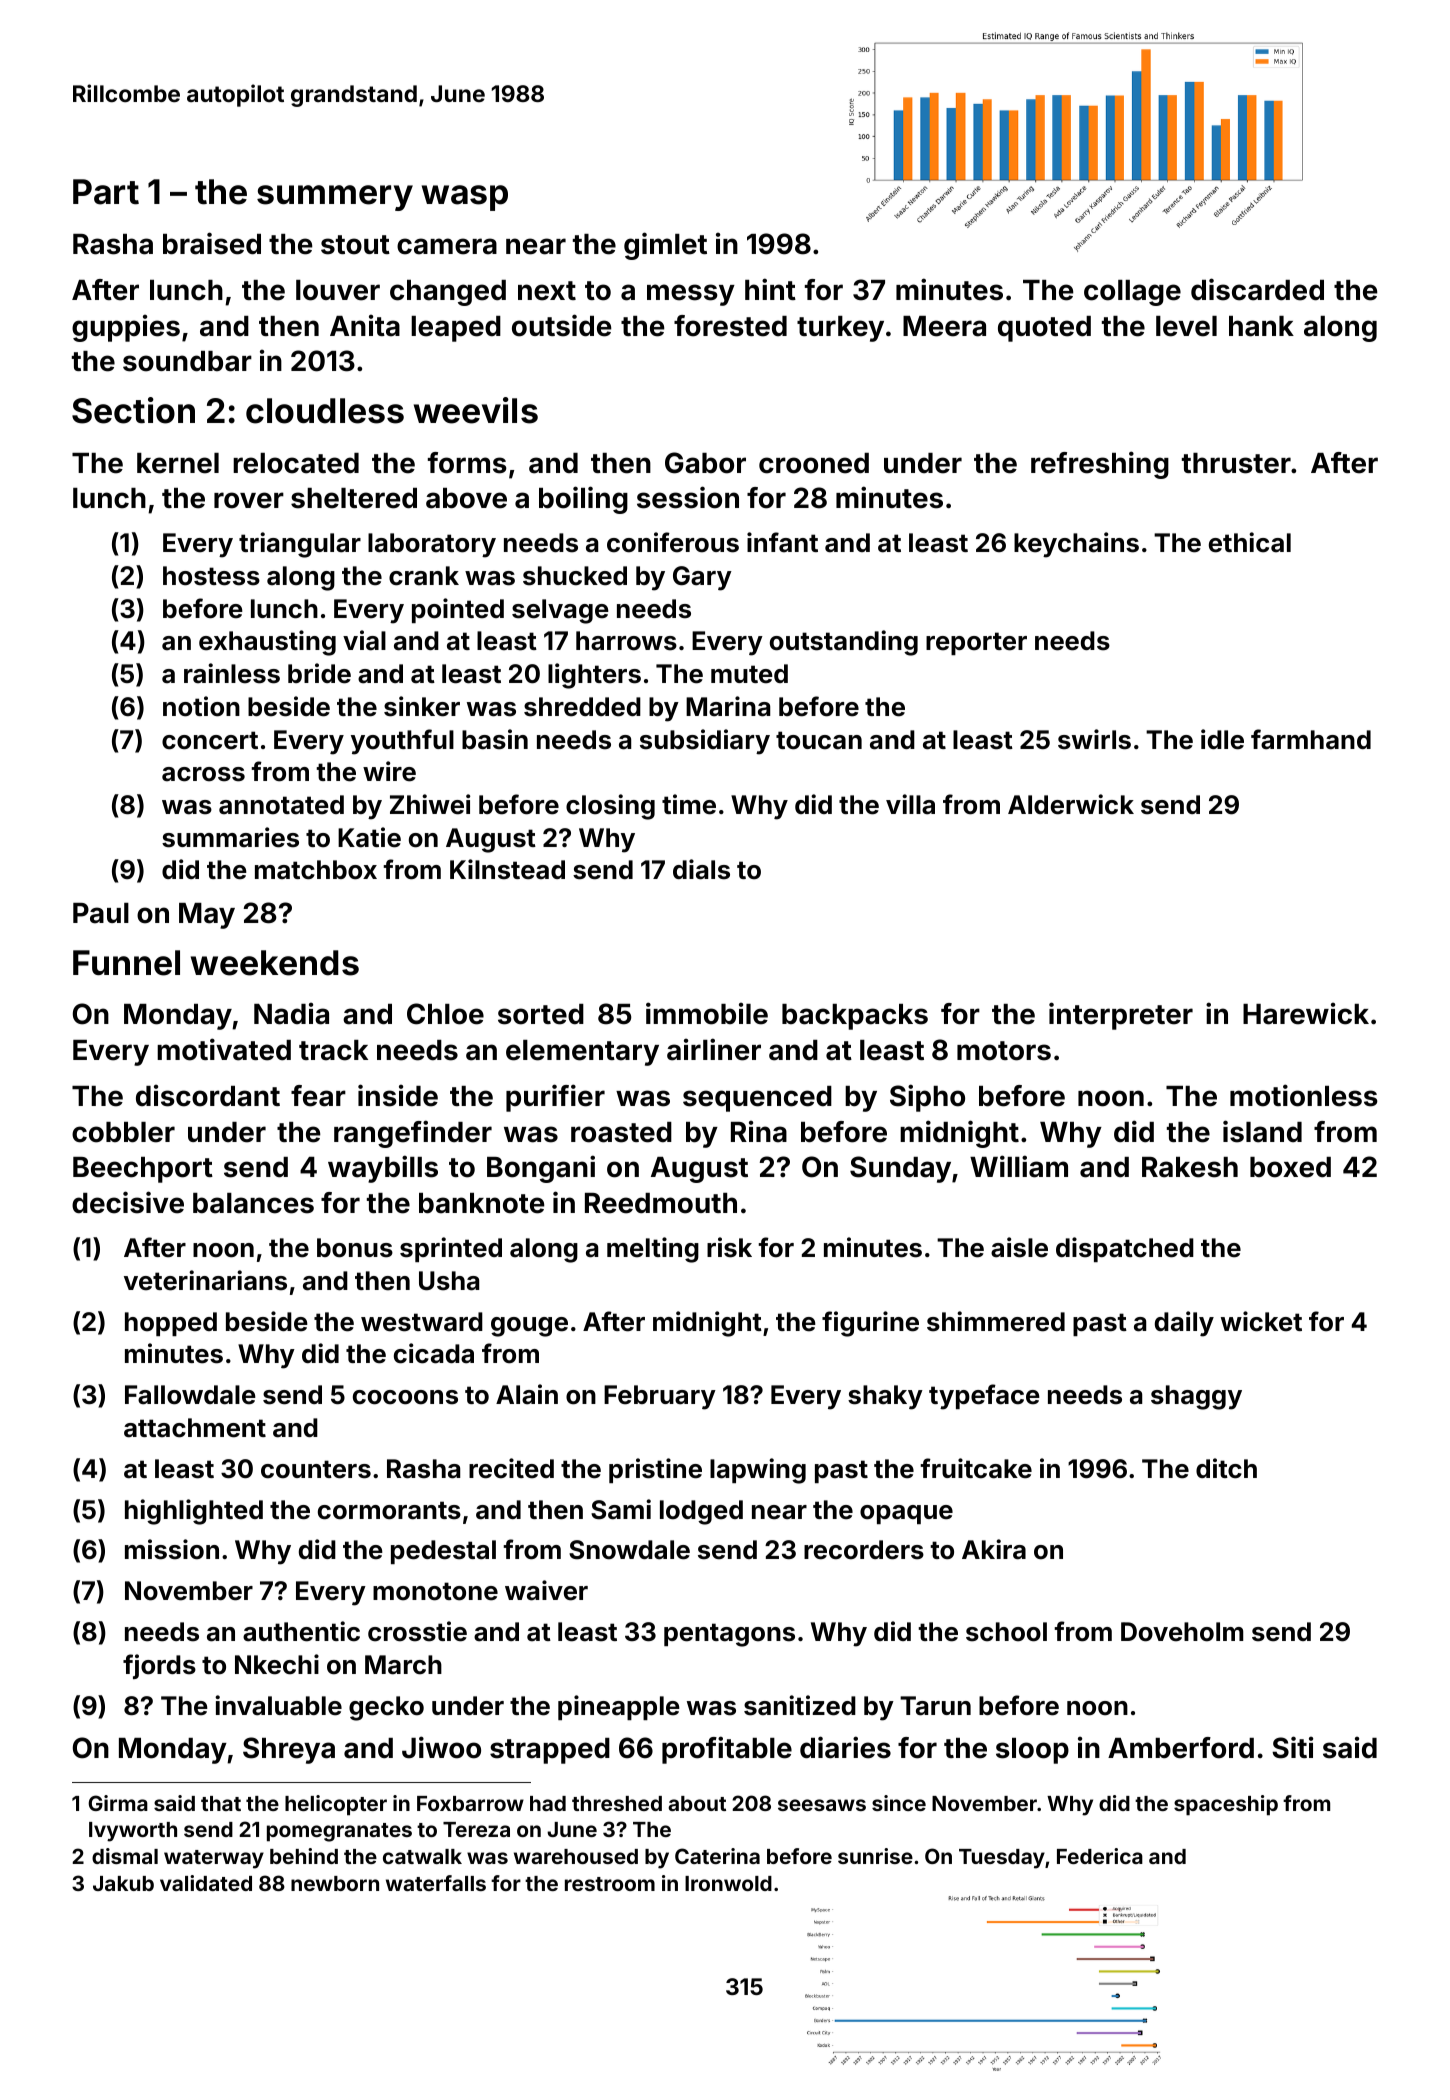  Describe the element at coordinates (277, 1664) in the screenshot. I see `Nkechi` at that location.
